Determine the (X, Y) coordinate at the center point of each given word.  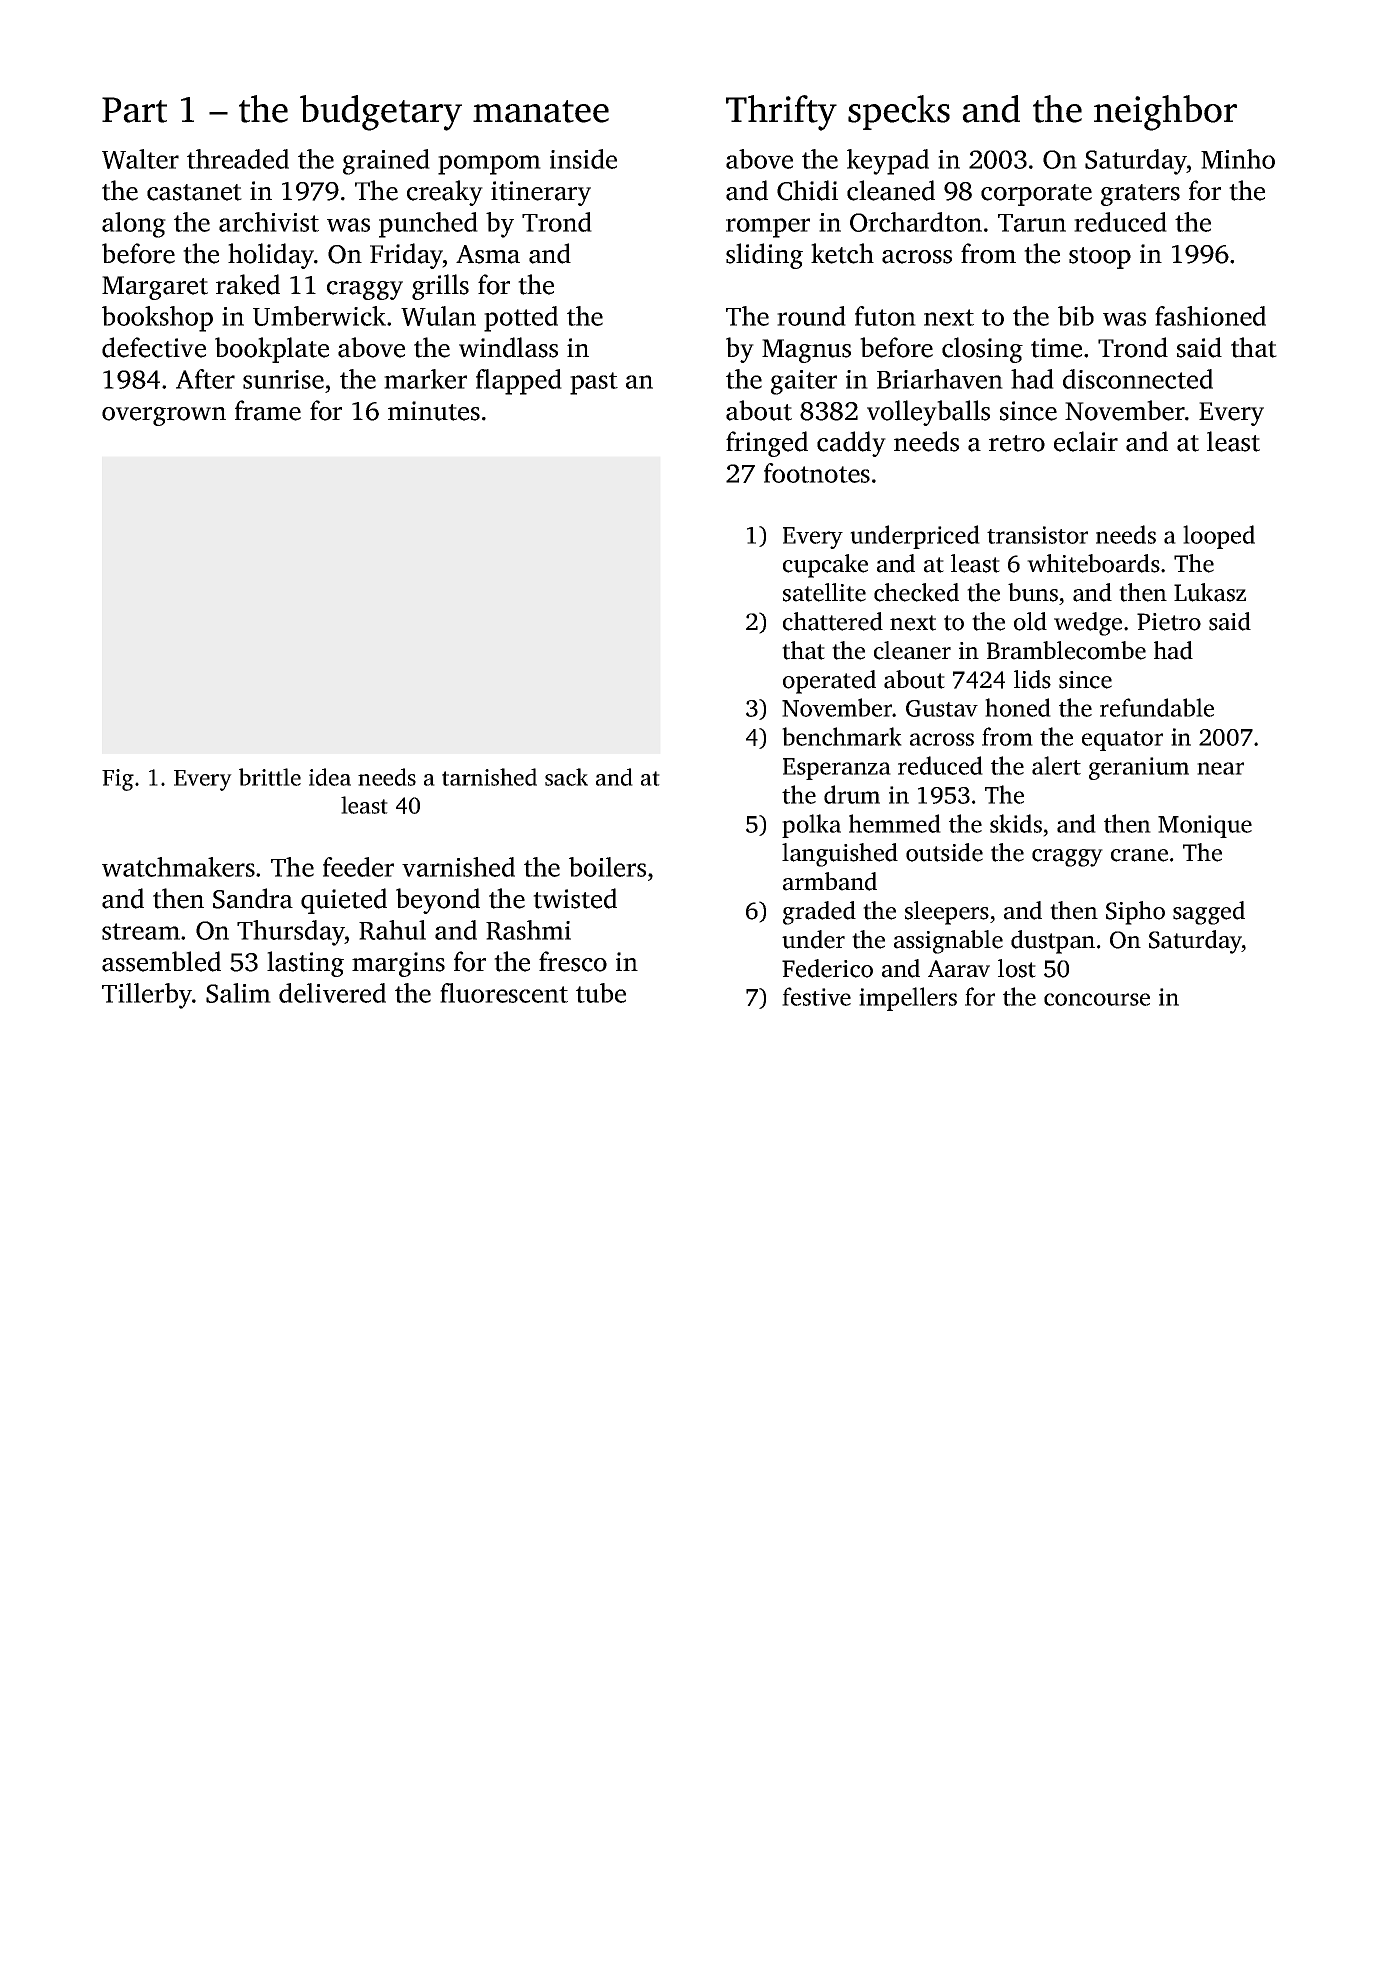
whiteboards (1093, 563)
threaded (238, 159)
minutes (434, 411)
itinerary (541, 193)
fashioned (1210, 316)
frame (268, 410)
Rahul (392, 930)
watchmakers (178, 867)
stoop (1100, 258)
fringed (767, 444)
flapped (519, 382)
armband (830, 881)
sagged (1209, 913)
